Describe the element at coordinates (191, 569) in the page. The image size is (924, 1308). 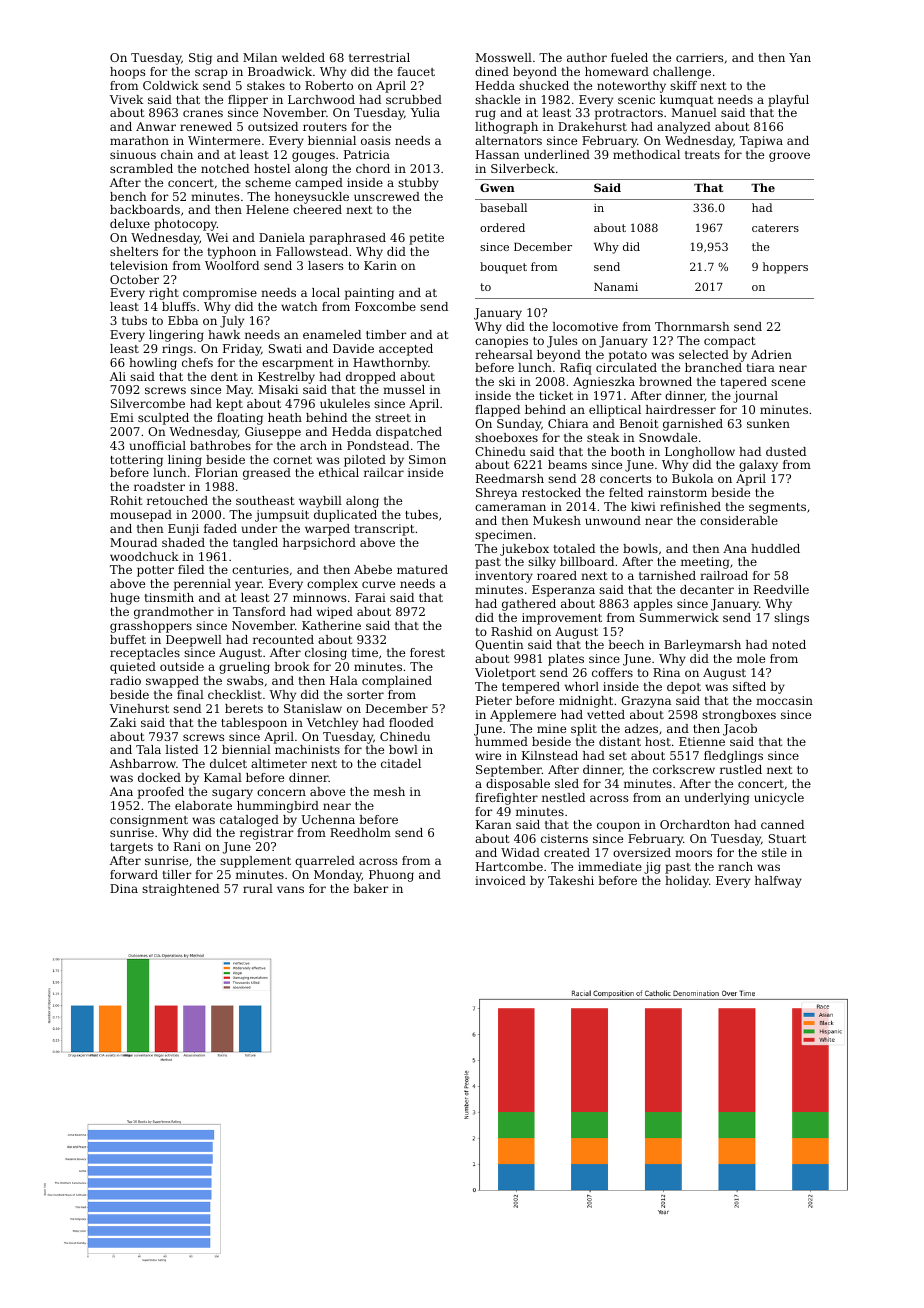
I see `filed` at that location.
